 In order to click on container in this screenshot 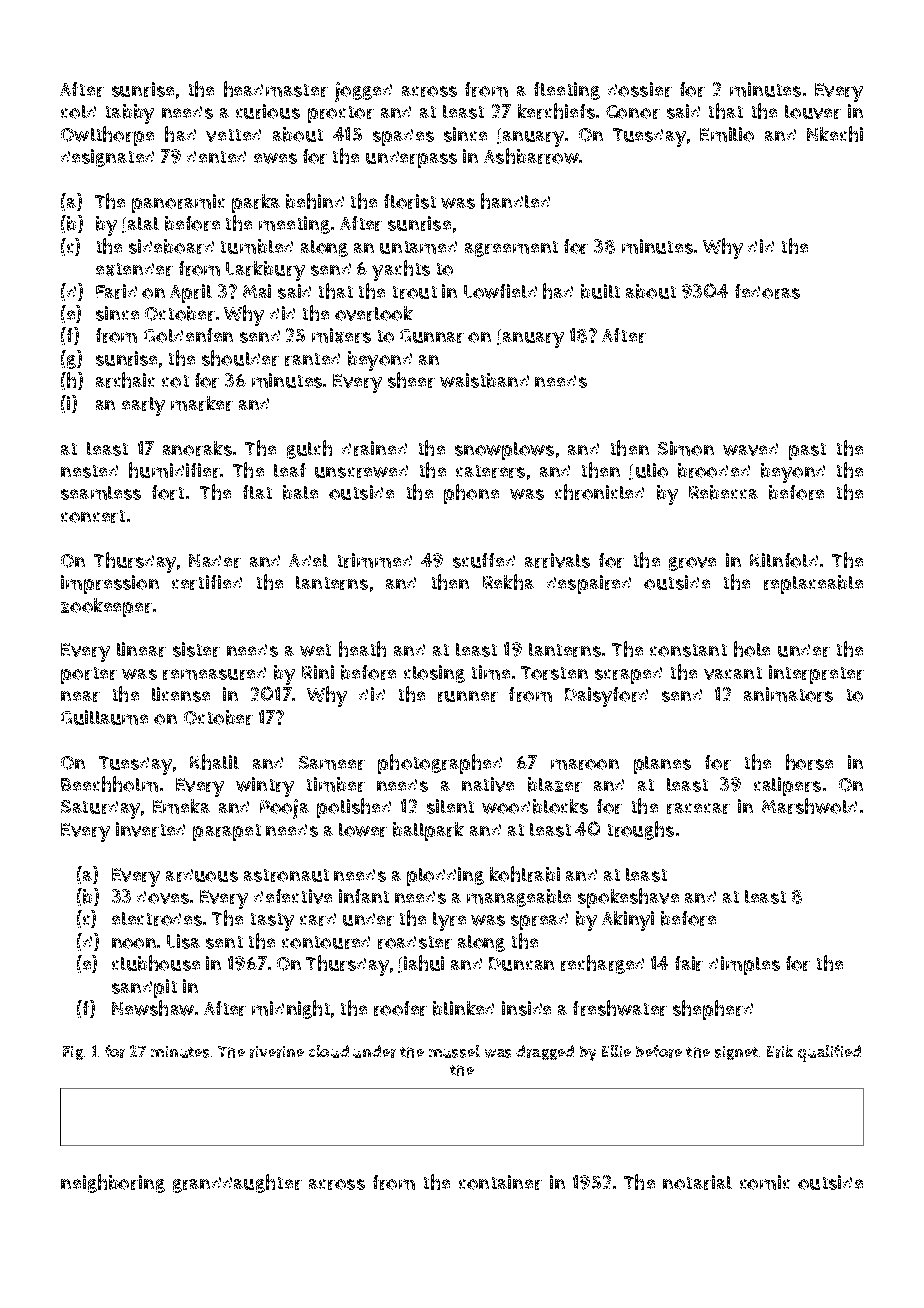, I will do `click(500, 1182)`.
